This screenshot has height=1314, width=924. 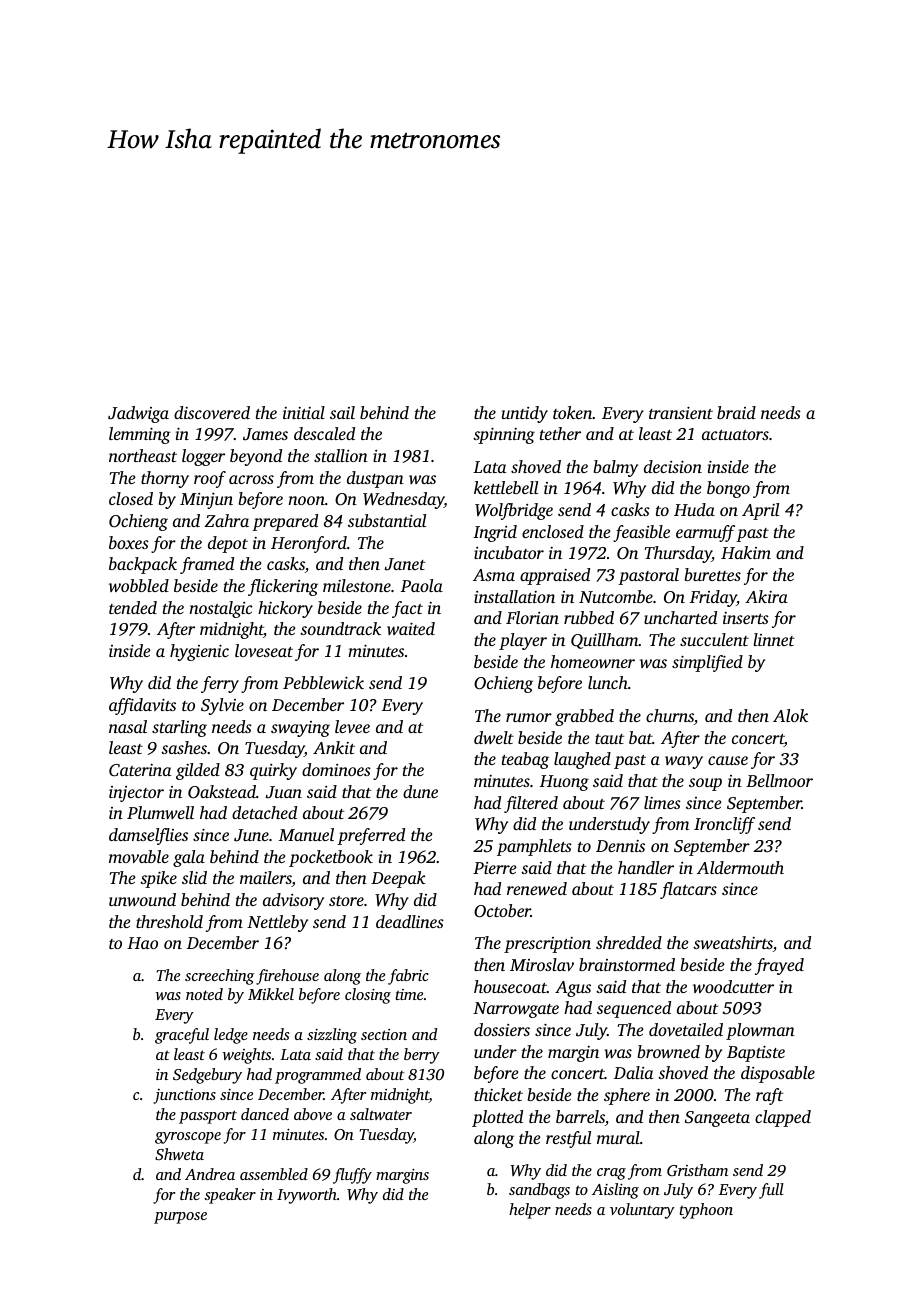 What do you see at coordinates (129, 542) in the screenshot?
I see `boxes` at bounding box center [129, 542].
